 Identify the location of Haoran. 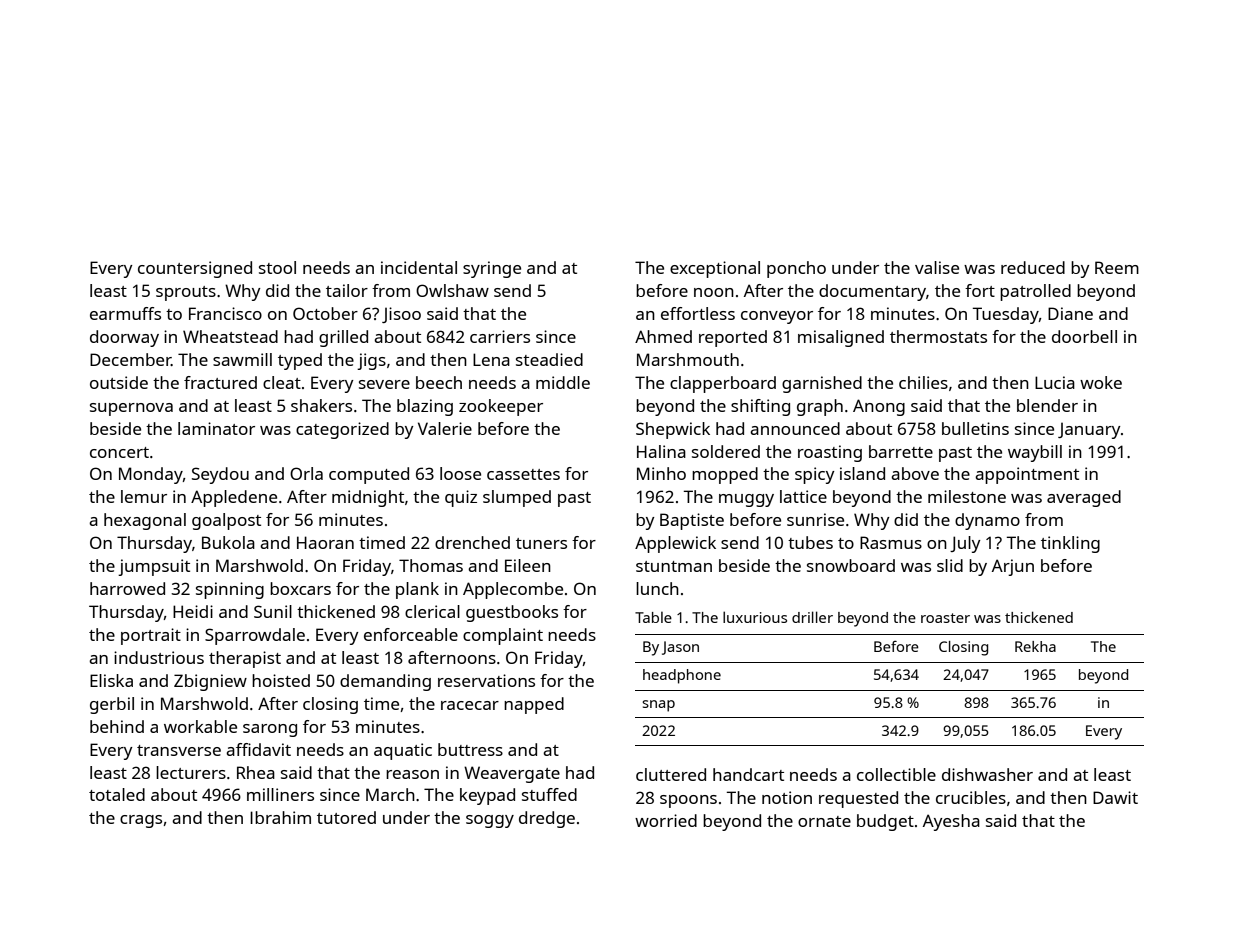
(325, 542).
